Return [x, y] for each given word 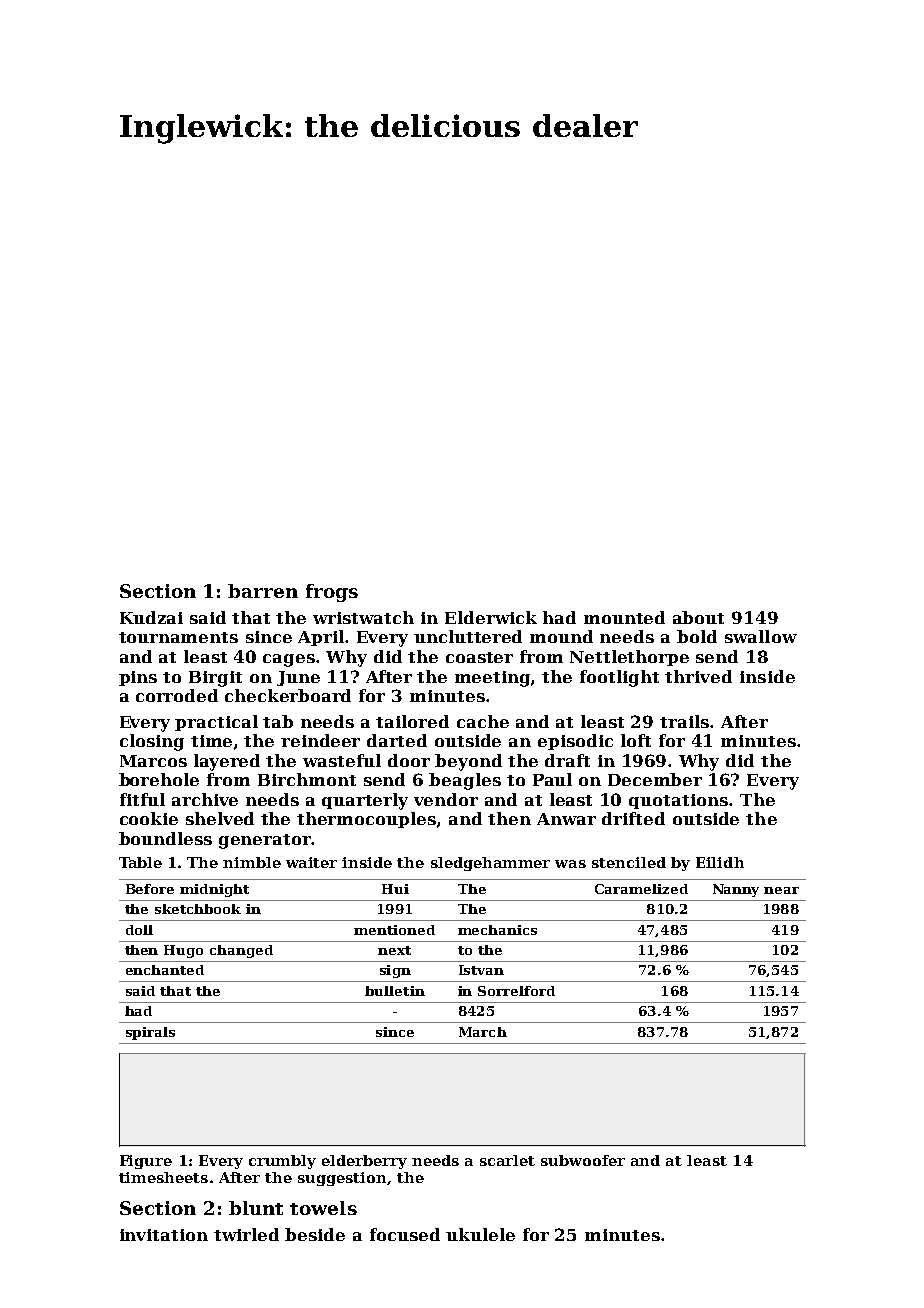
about [698, 617]
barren [263, 591]
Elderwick [491, 617]
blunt [256, 1208]
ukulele [480, 1234]
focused [405, 1234]
